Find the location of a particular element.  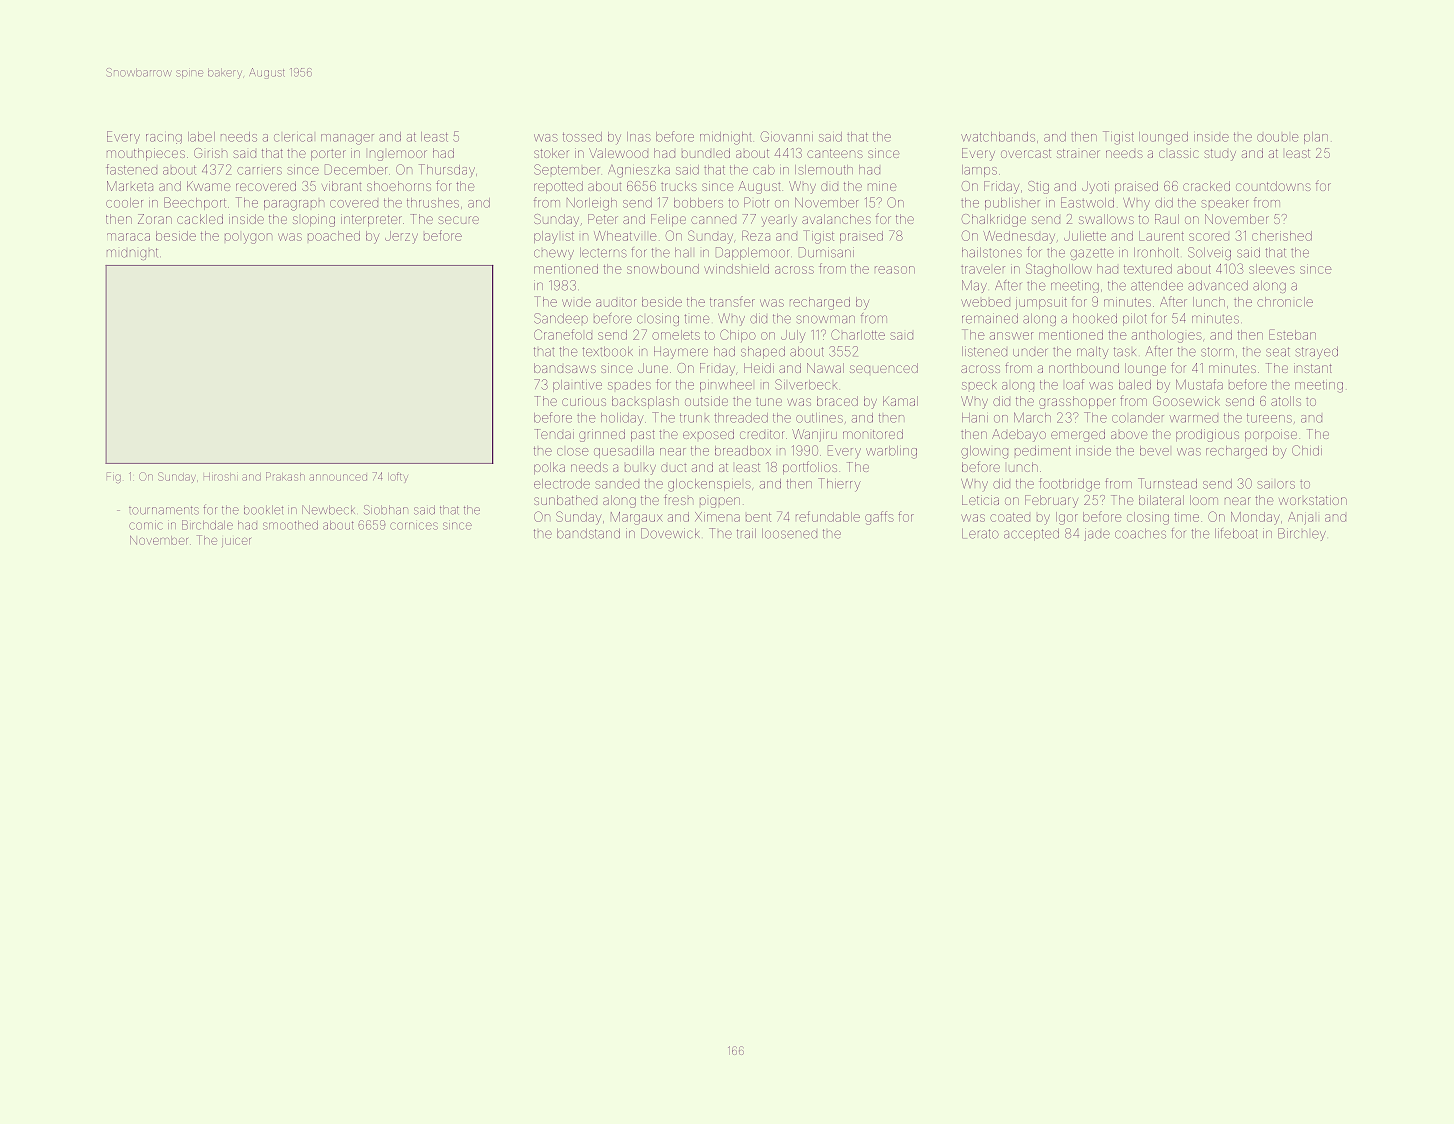

swallows is located at coordinates (1106, 219).
